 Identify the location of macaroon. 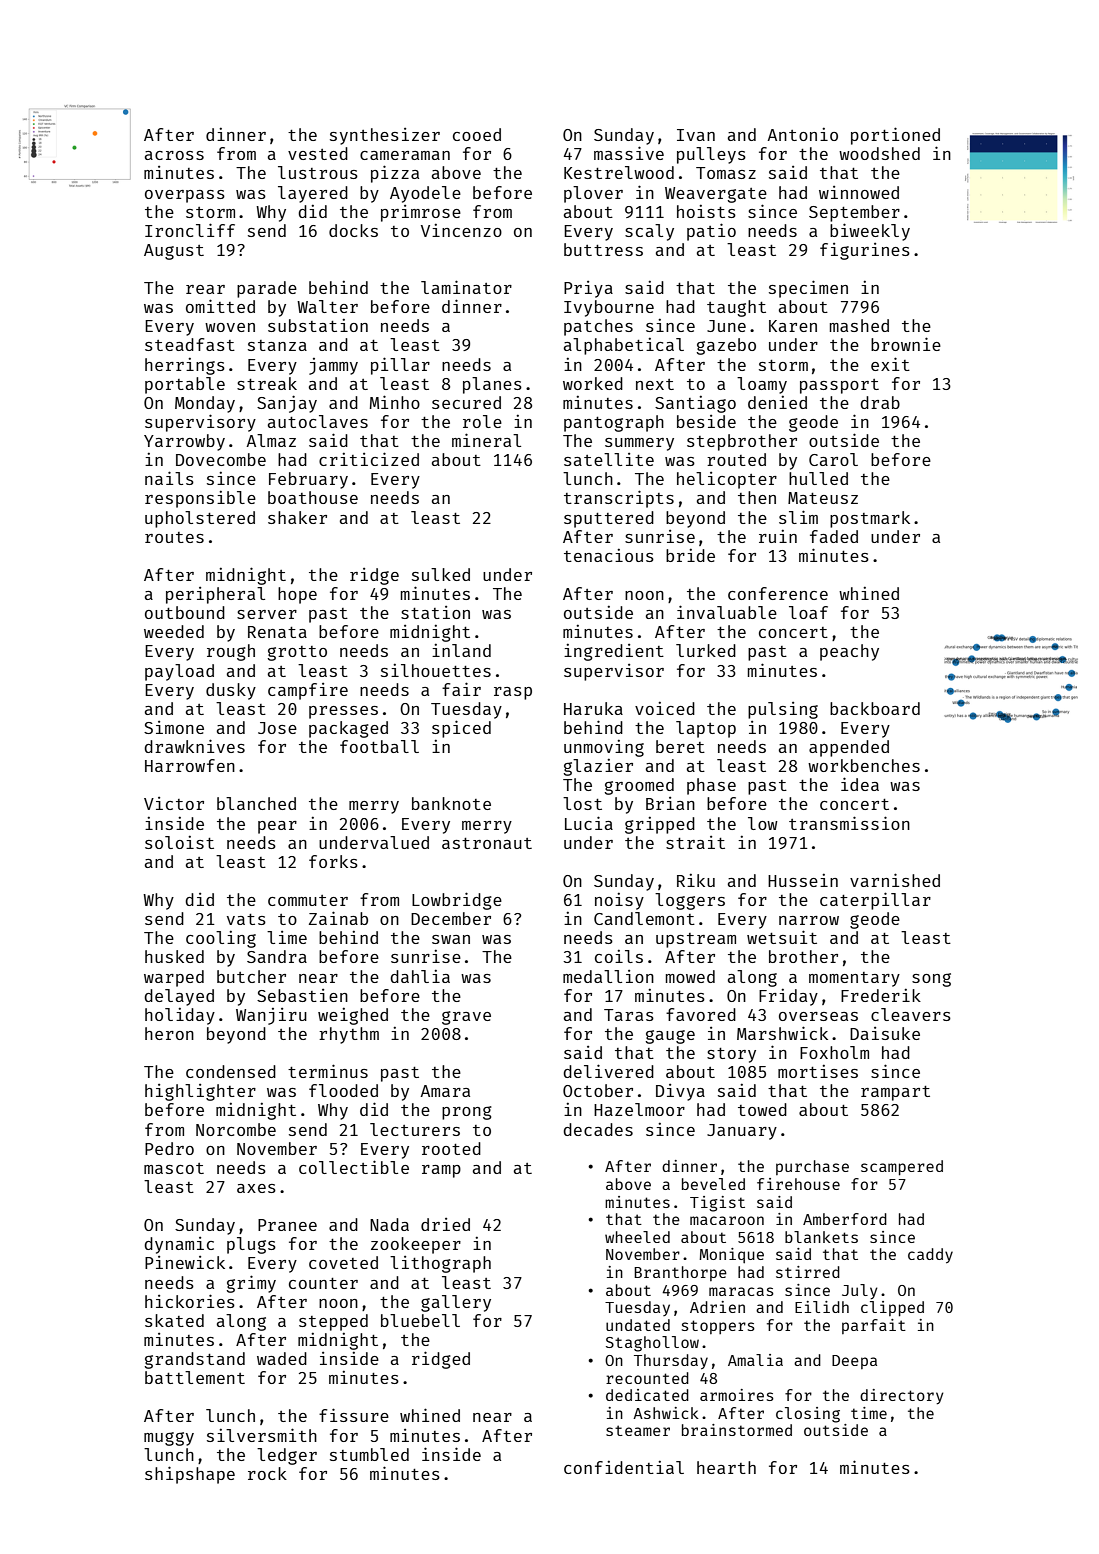
(727, 1220).
